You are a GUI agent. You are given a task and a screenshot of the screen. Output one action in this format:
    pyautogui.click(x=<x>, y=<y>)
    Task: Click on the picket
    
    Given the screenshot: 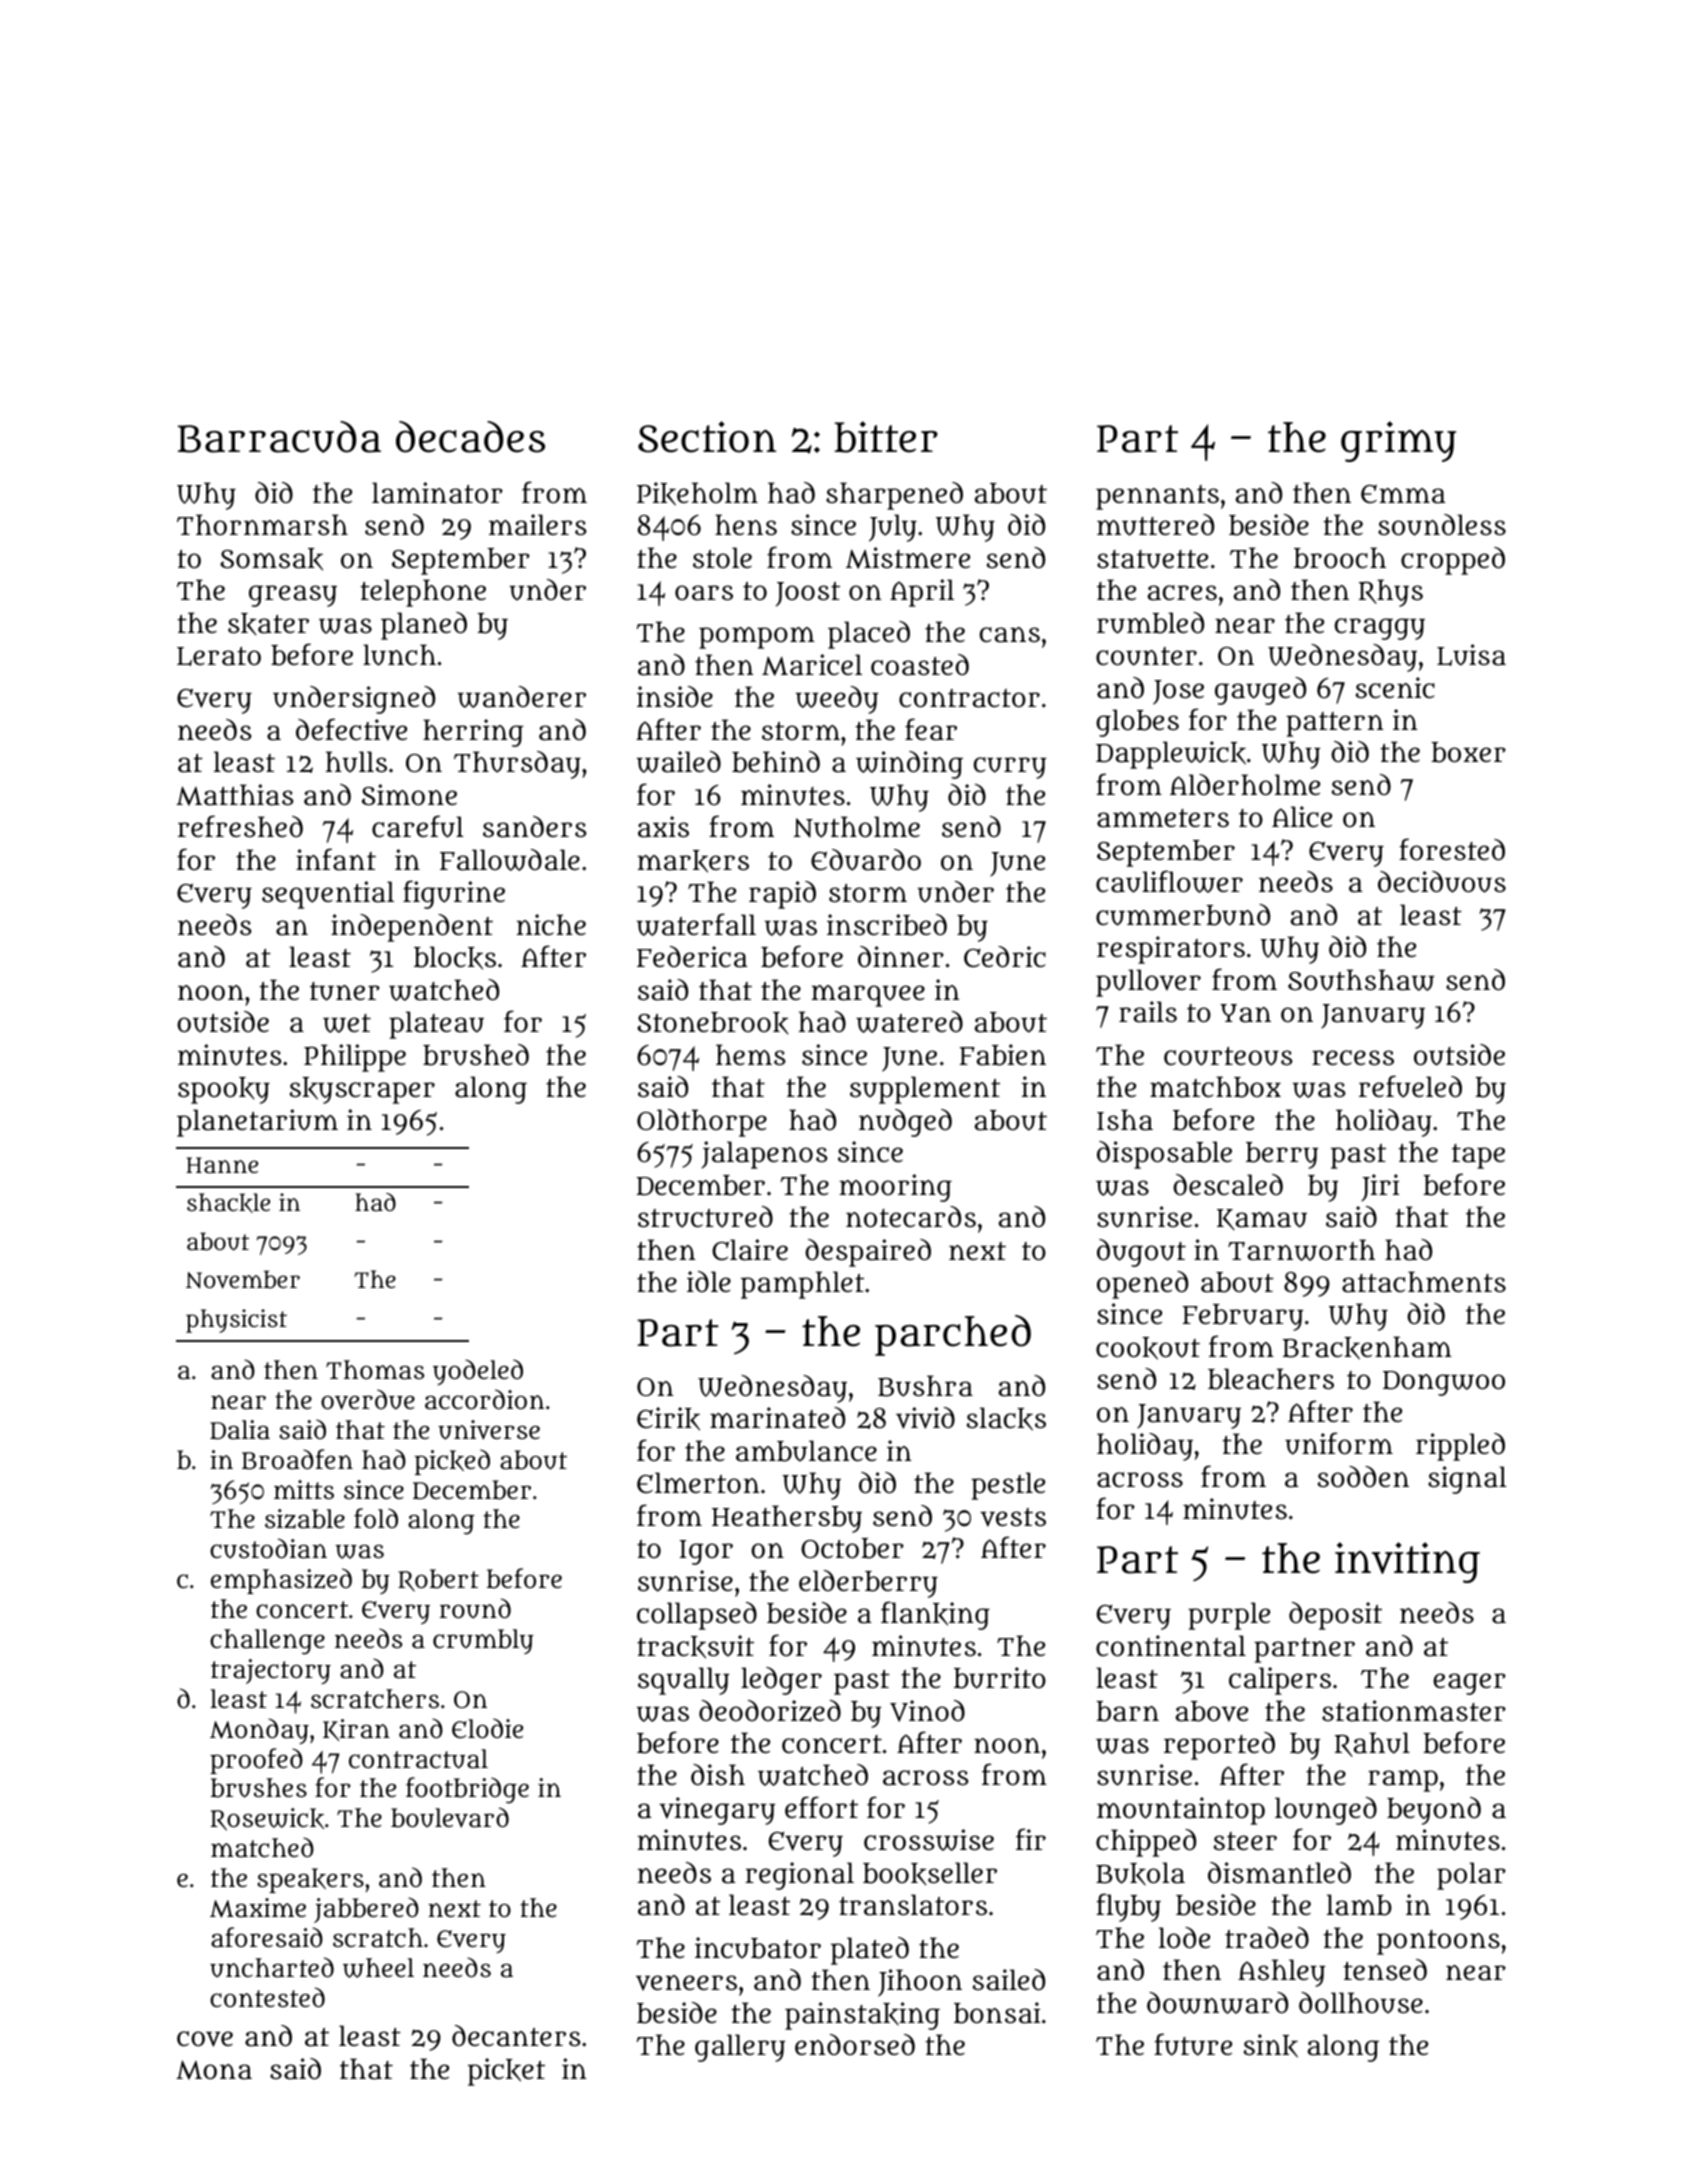 What is the action you would take?
    pyautogui.click(x=506, y=2072)
